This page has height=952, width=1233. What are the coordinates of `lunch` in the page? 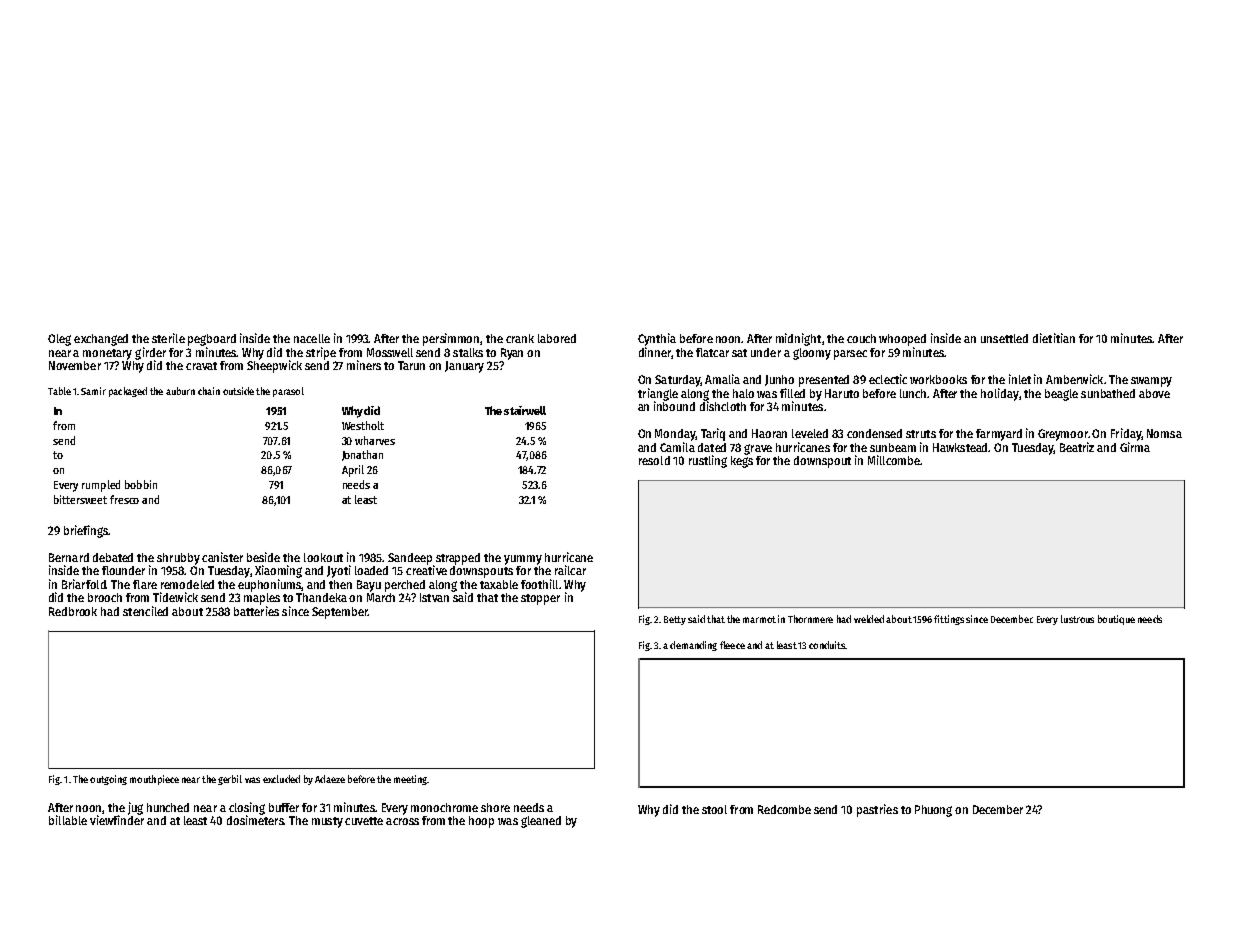 It's located at (913, 393).
